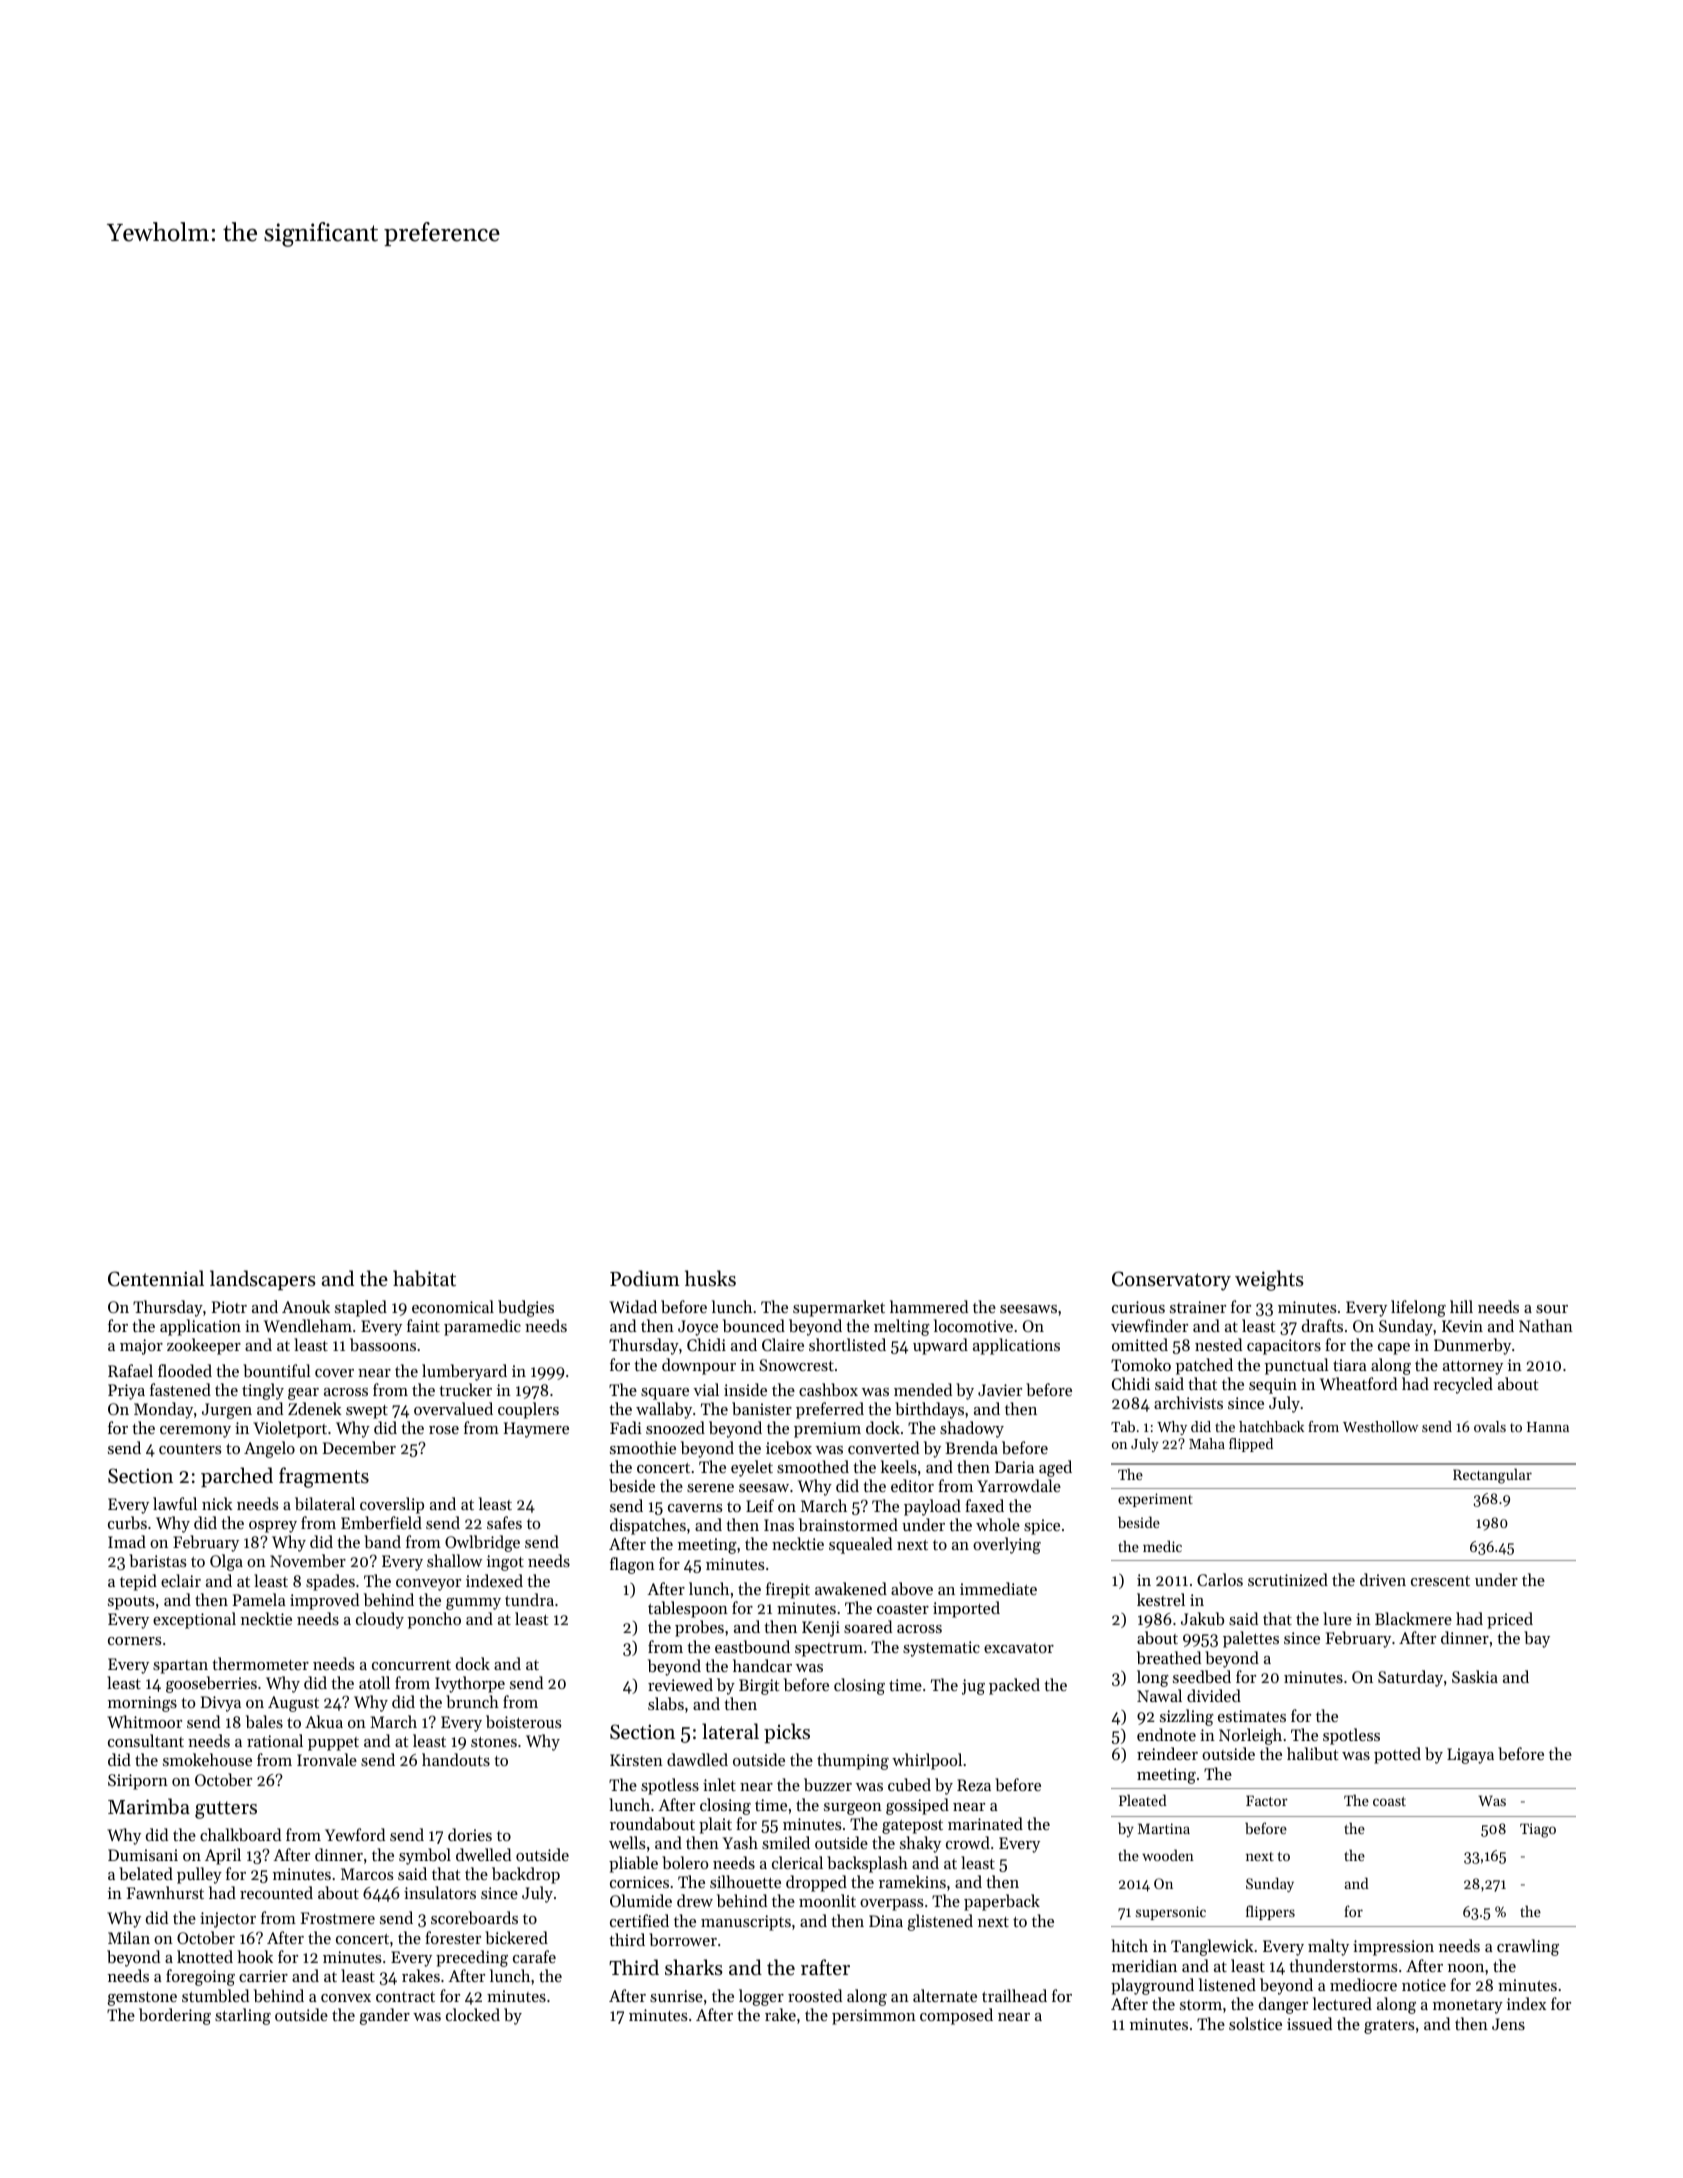  Describe the element at coordinates (473, 2014) in the screenshot. I see `clocked` at that location.
